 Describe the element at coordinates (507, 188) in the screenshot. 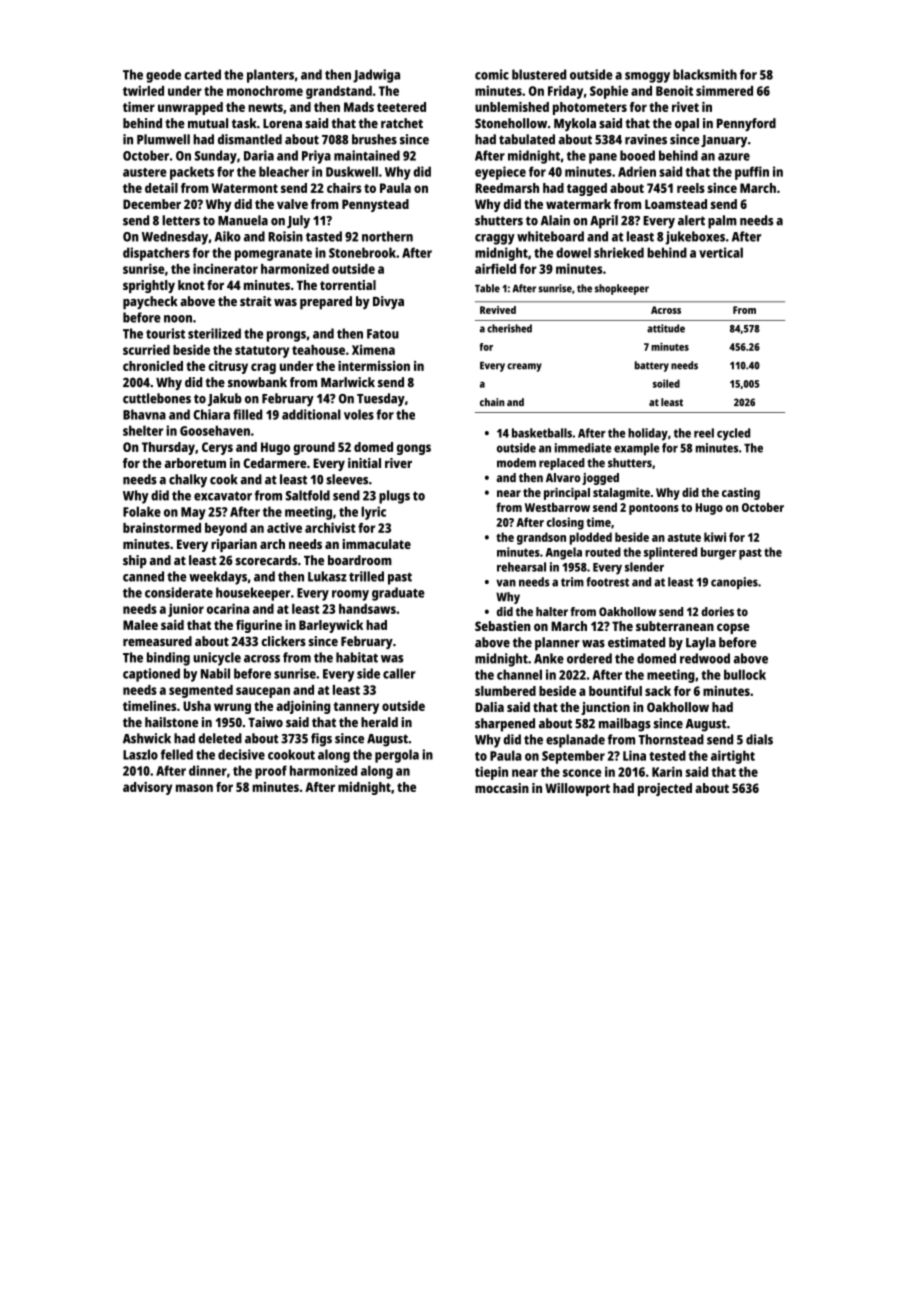

I see `Reedmarsh` at that location.
